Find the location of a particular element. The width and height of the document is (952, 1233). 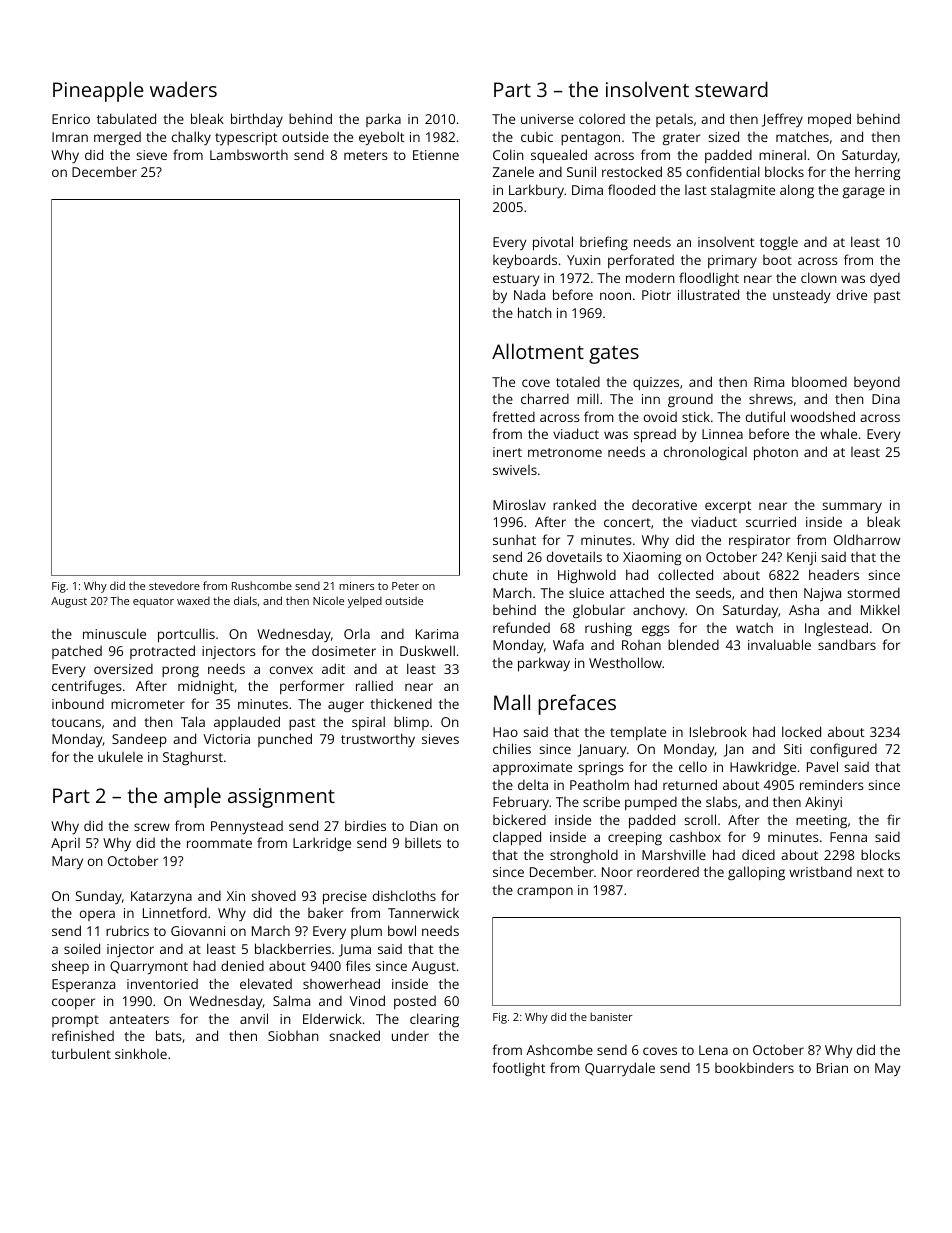

configured is located at coordinates (843, 750).
